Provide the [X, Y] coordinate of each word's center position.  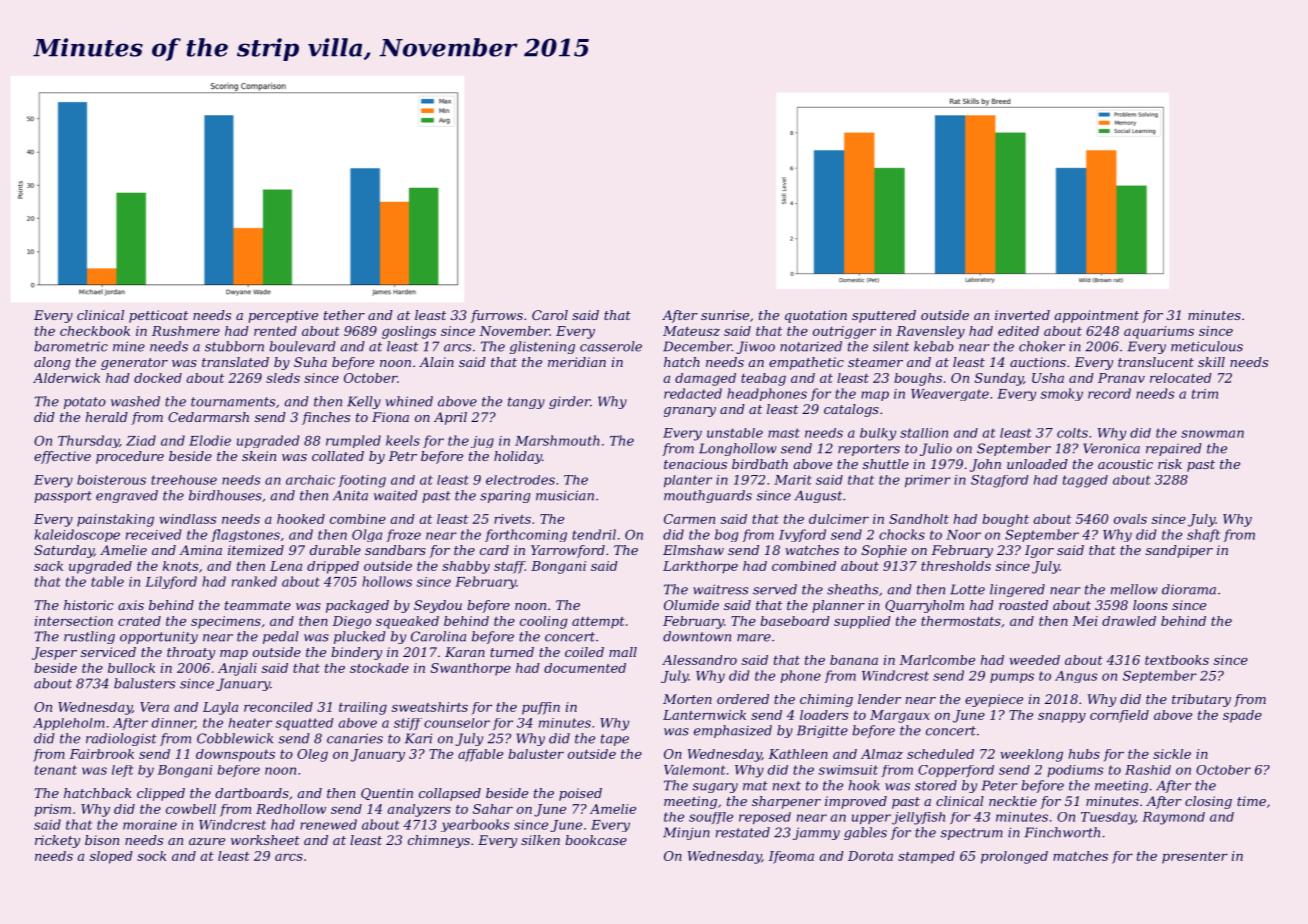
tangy [526, 403]
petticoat [158, 316]
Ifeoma [791, 857]
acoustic [1125, 464]
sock [152, 856]
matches [1080, 856]
